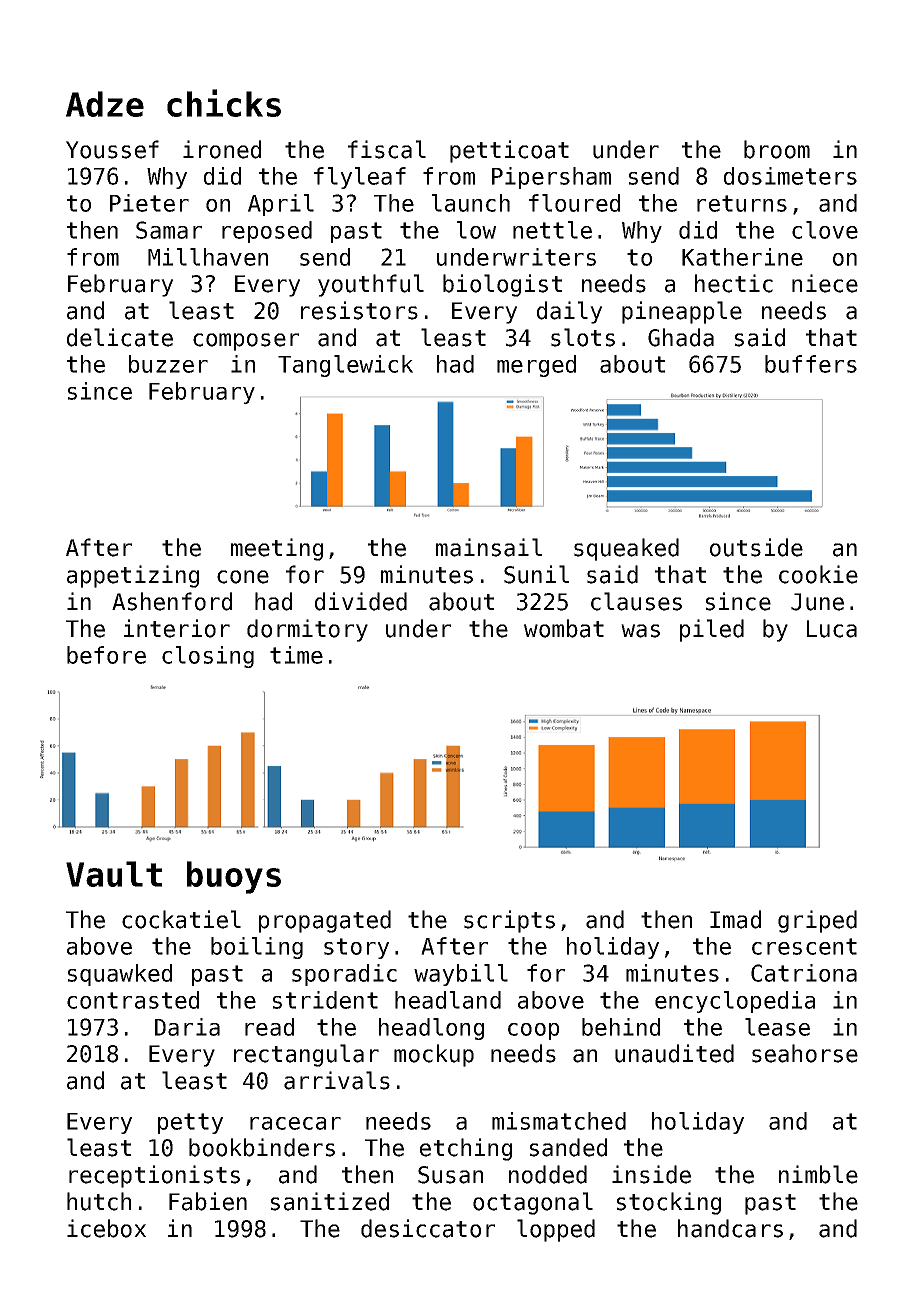 Image resolution: width=924 pixels, height=1311 pixels. What do you see at coordinates (120, 337) in the screenshot?
I see `delicate` at bounding box center [120, 337].
